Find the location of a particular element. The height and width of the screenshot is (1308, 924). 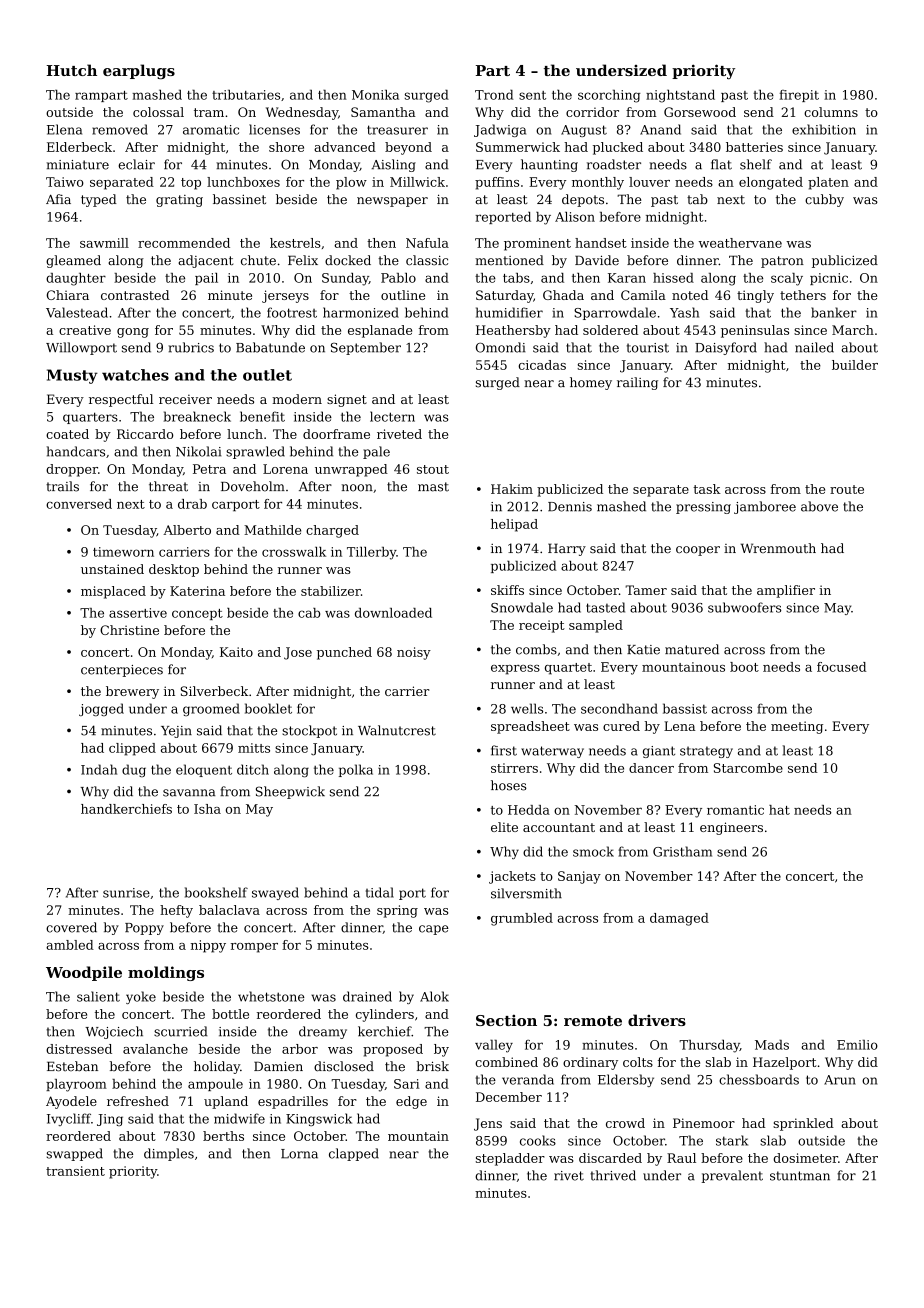

centerpieces is located at coordinates (122, 671).
